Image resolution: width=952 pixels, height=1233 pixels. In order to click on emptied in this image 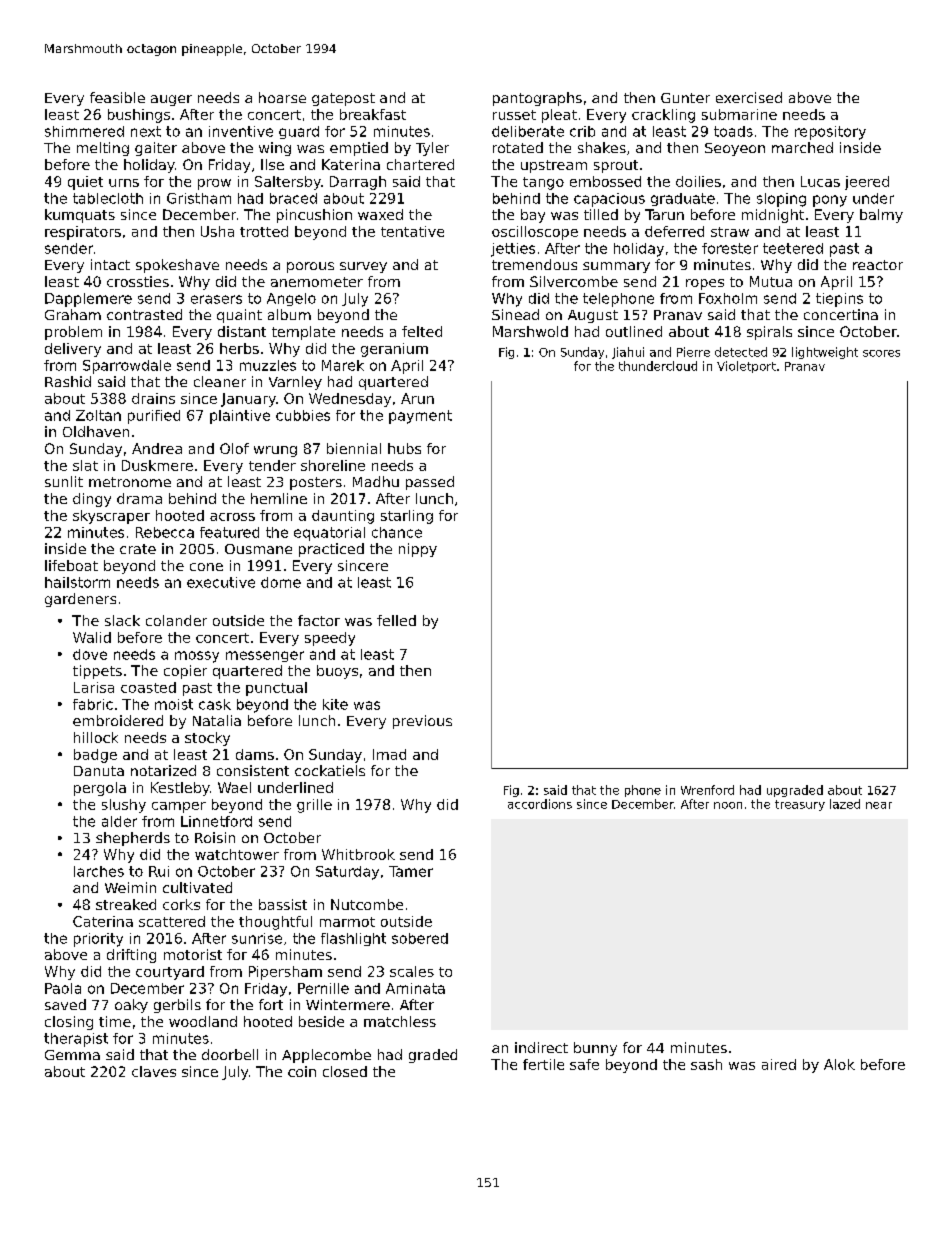, I will do `click(359, 149)`.
